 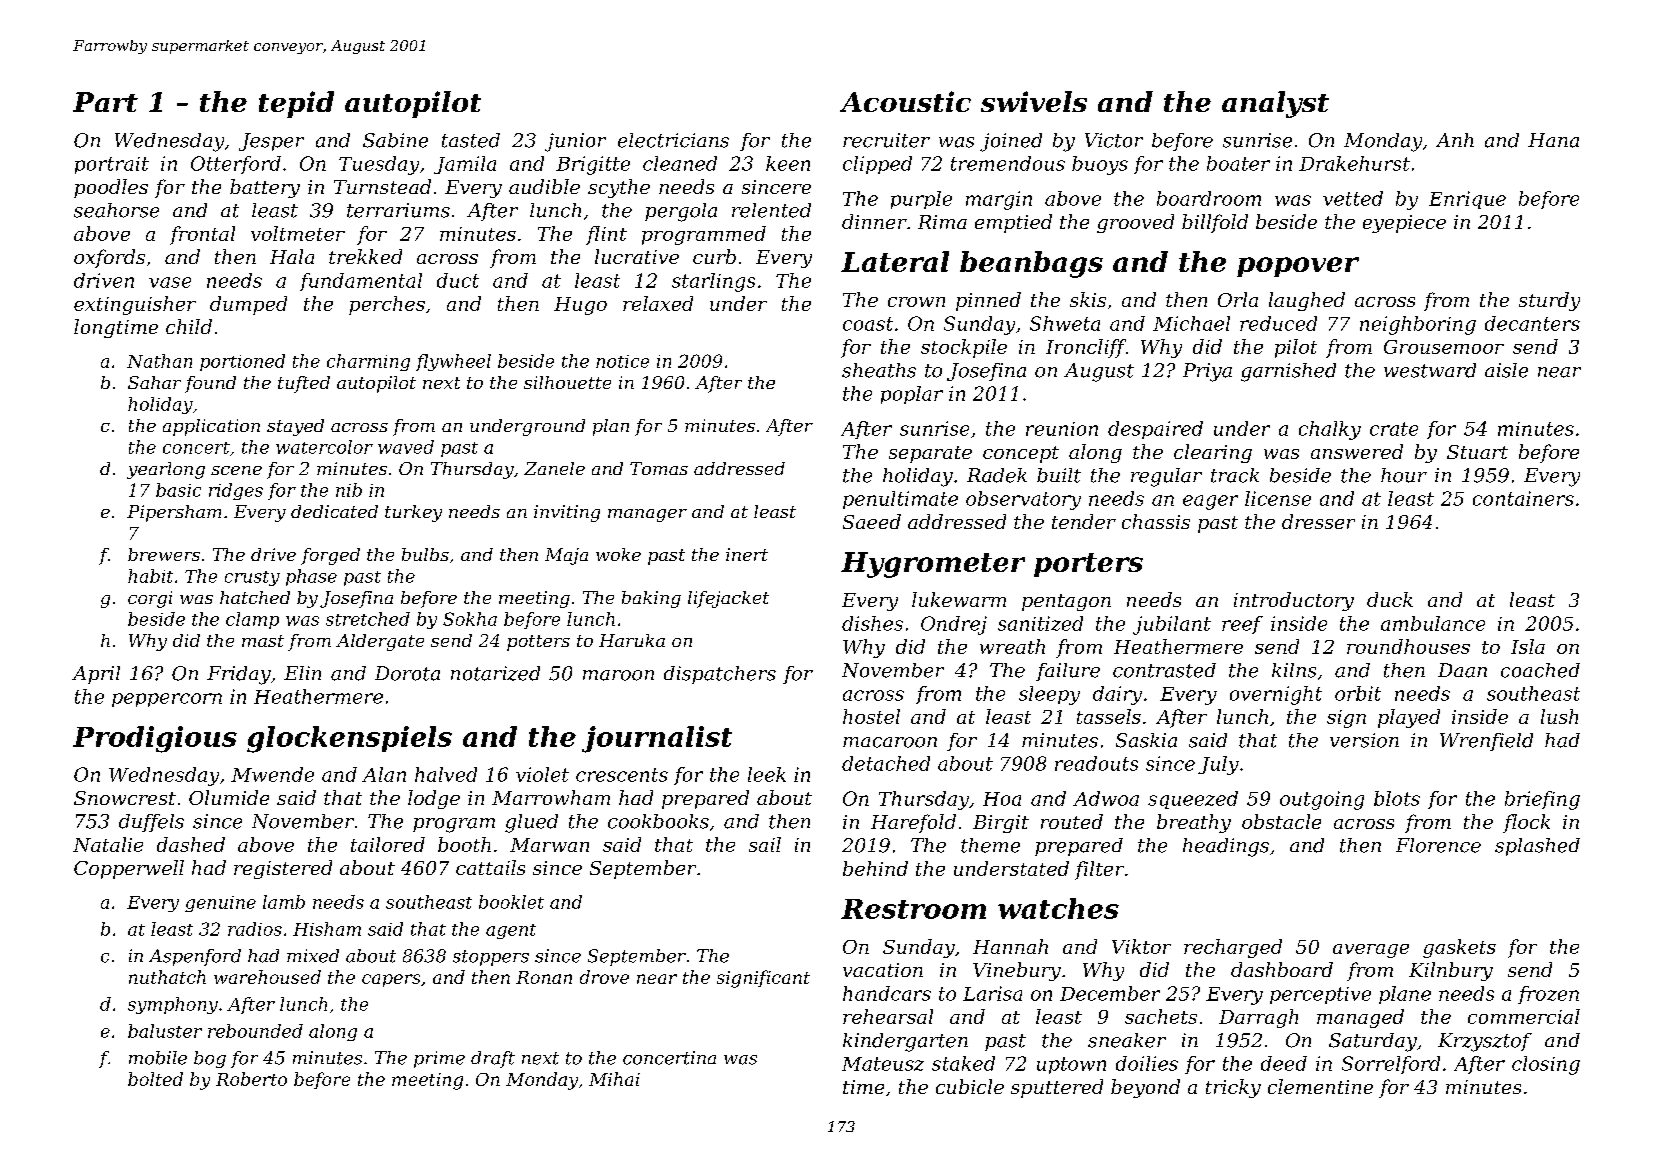 I want to click on Enrique, so click(x=1467, y=200).
